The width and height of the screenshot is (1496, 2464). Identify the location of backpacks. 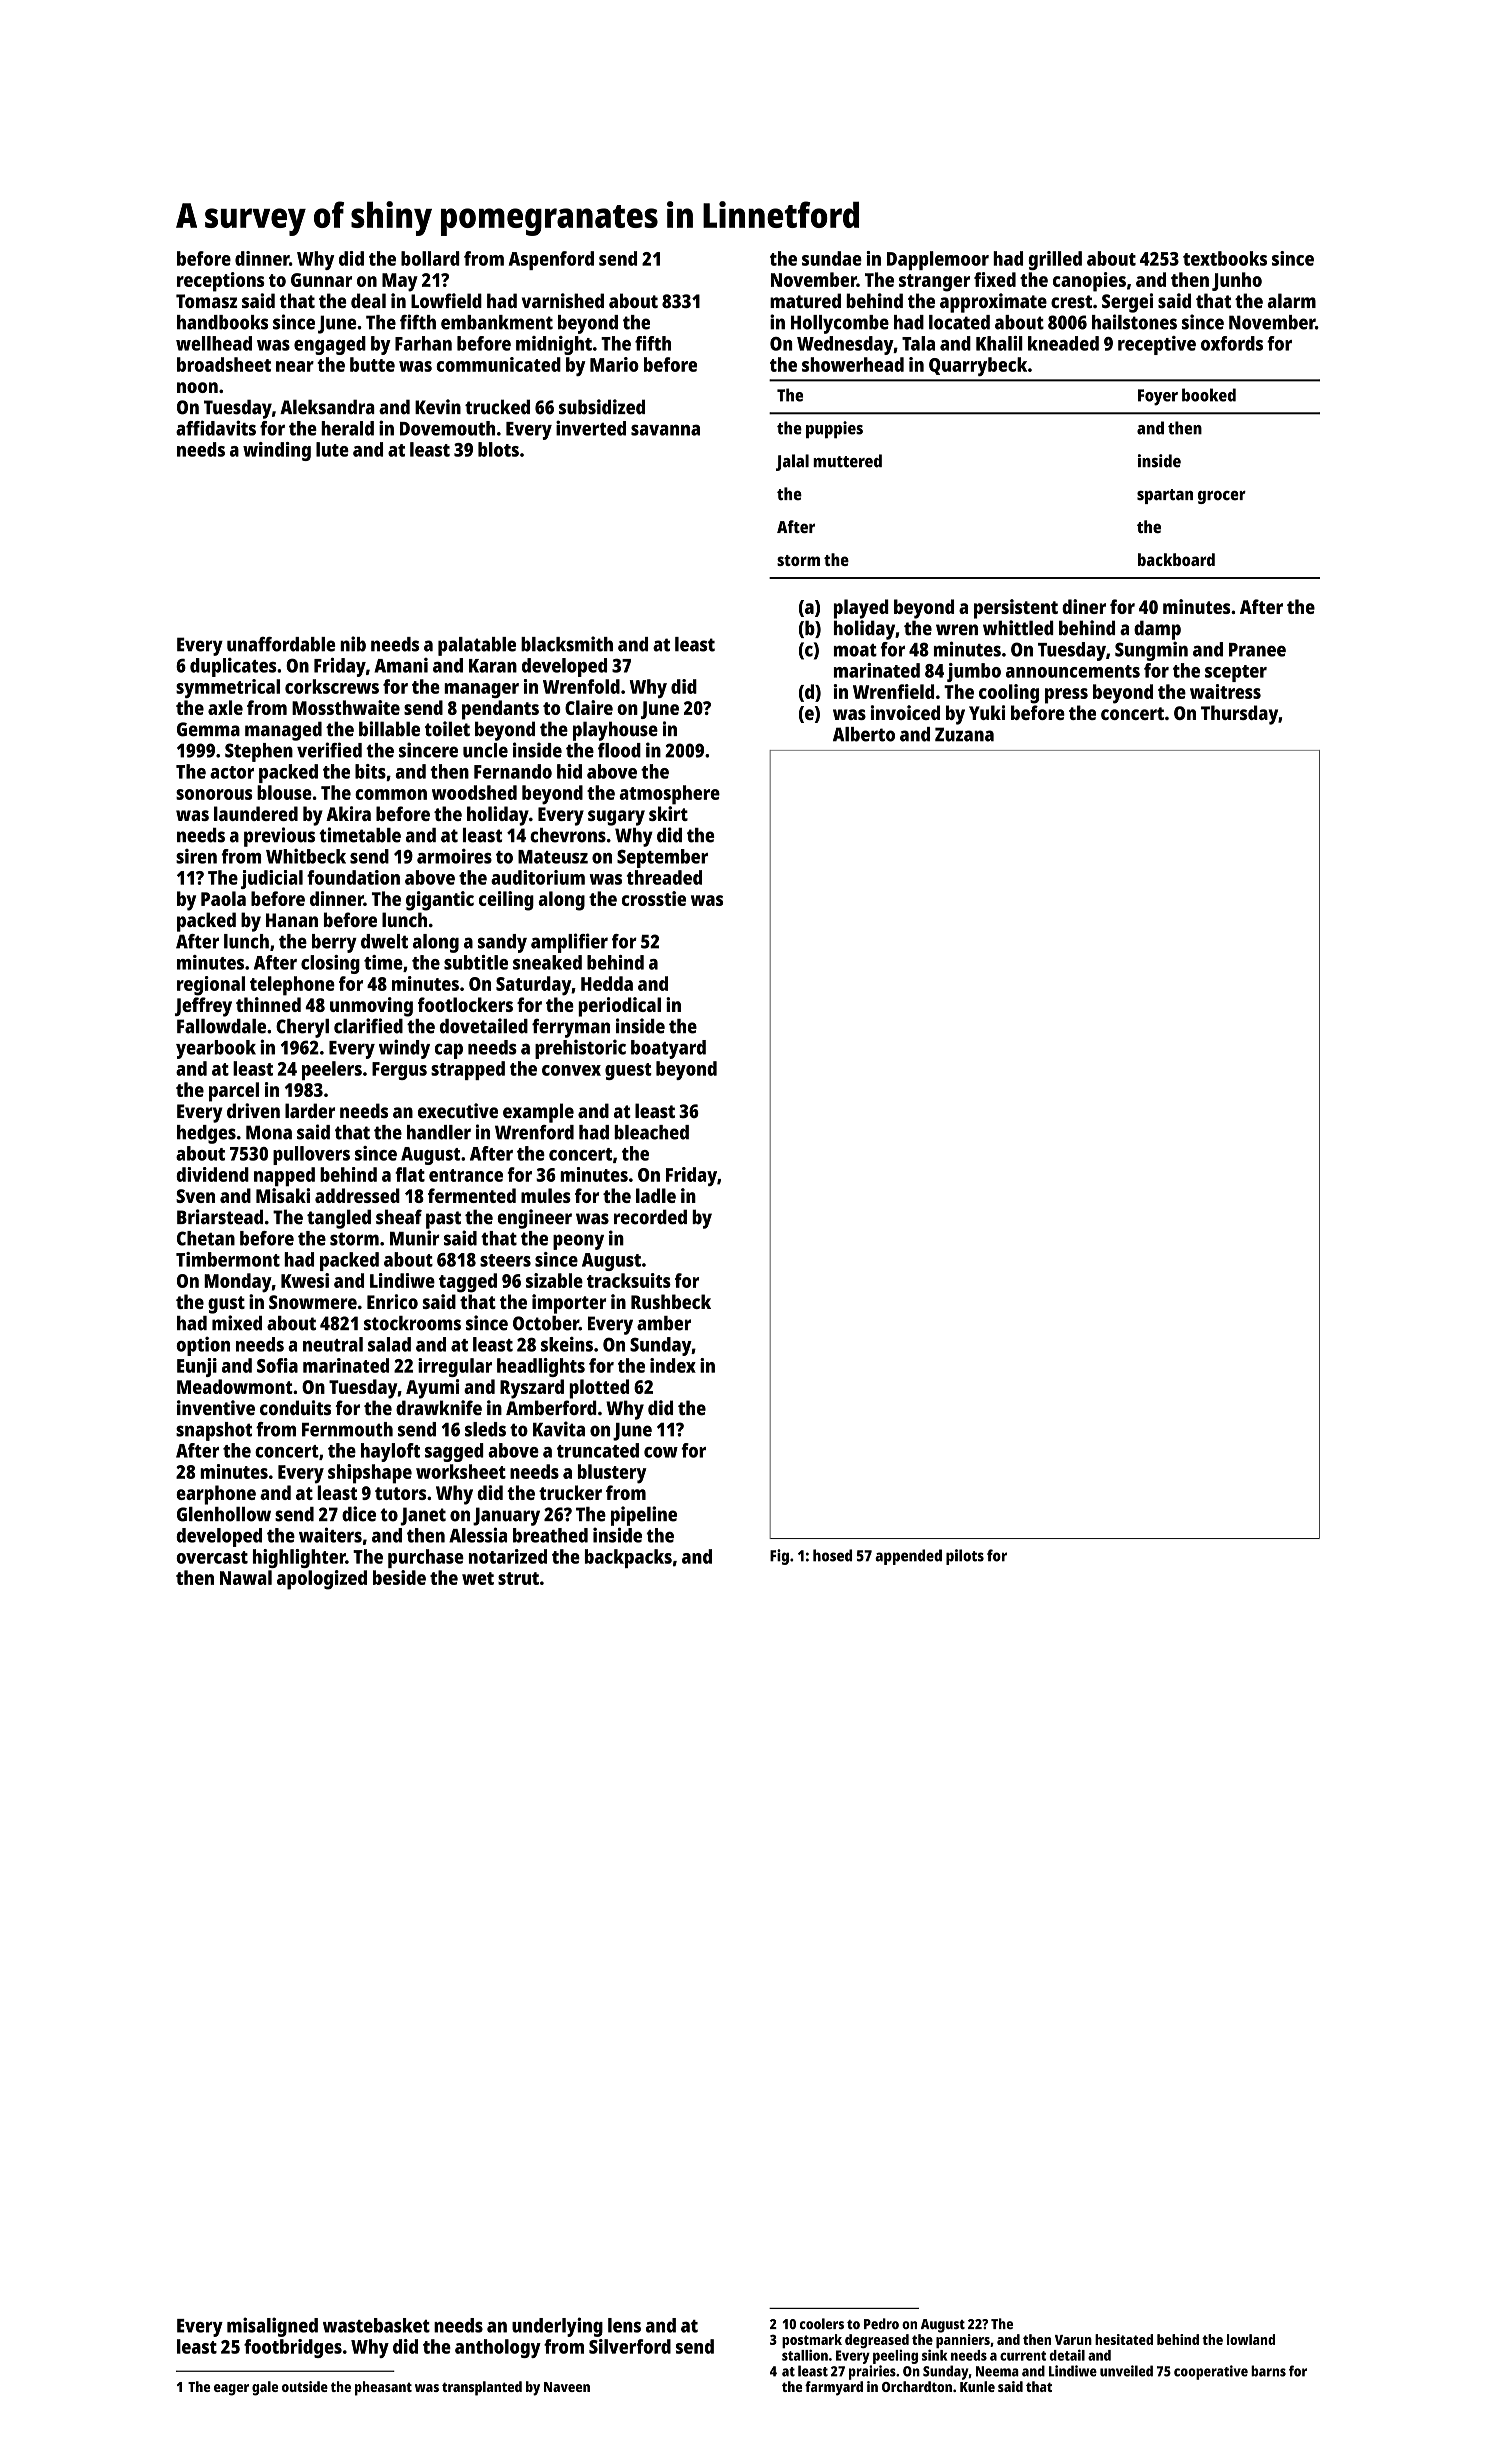
(628, 1558).
